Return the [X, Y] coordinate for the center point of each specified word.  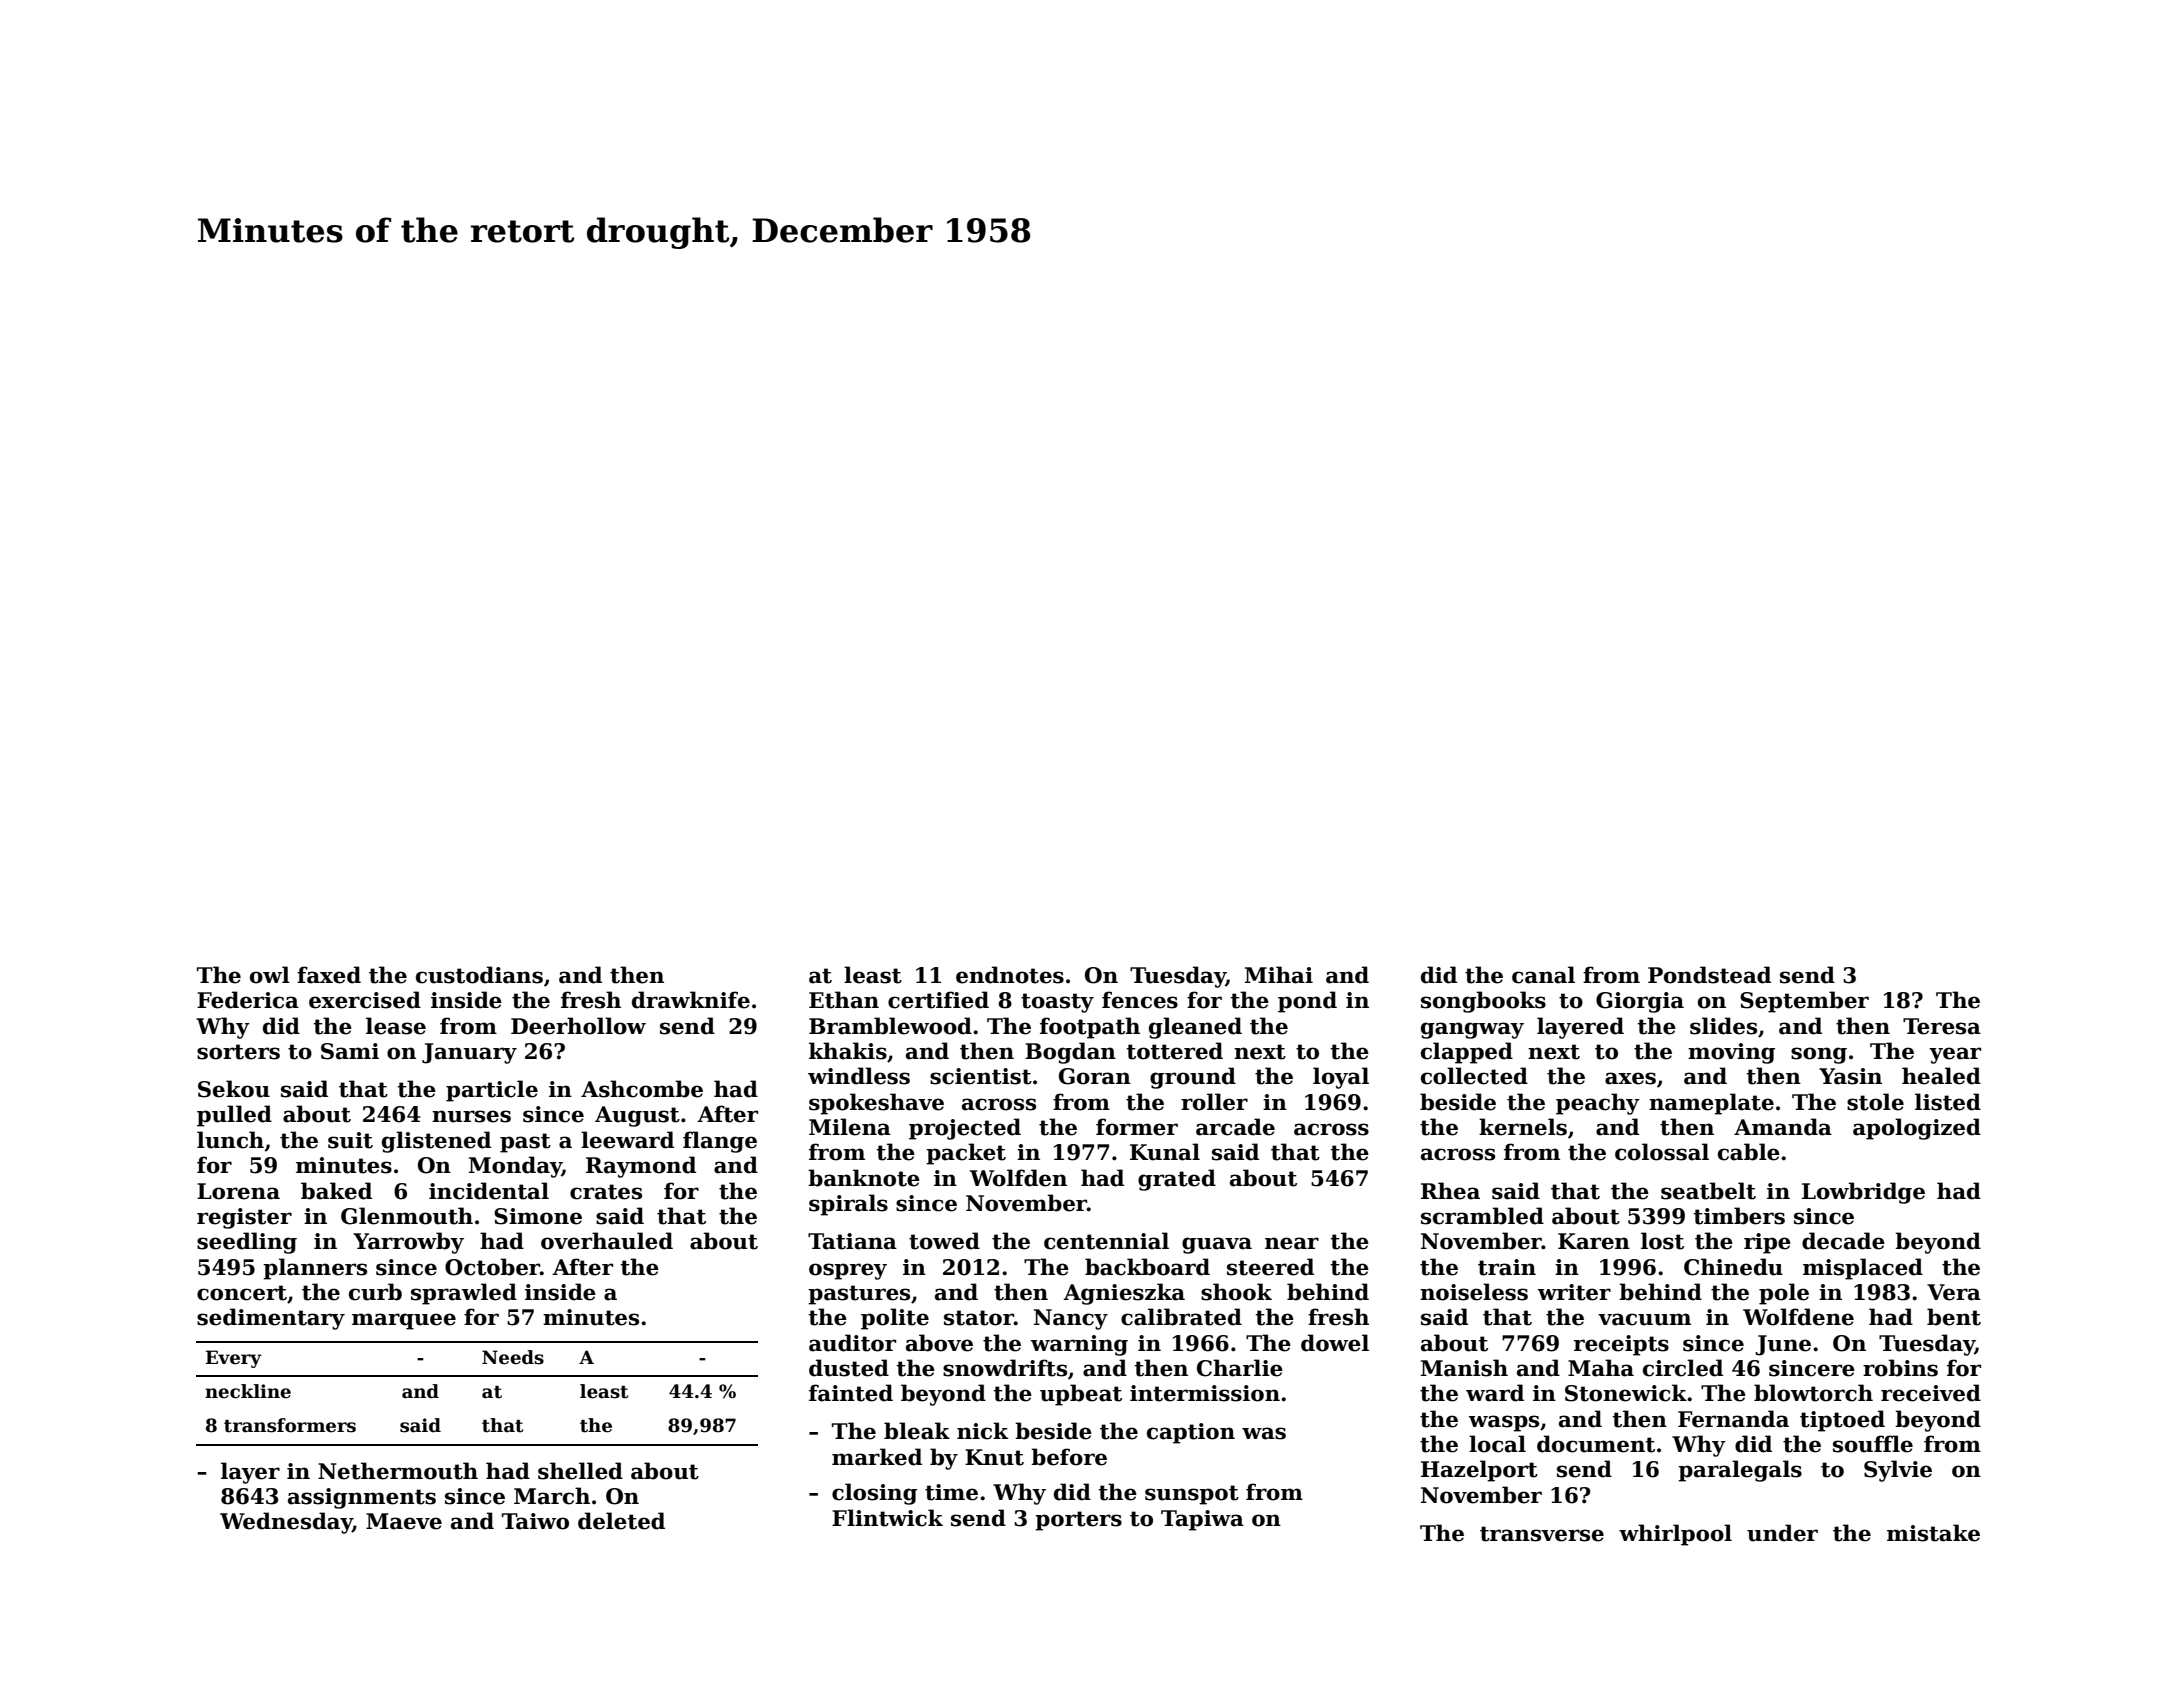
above [939, 1343]
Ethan [844, 1000]
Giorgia [1640, 1002]
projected [965, 1129]
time [951, 1492]
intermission [1205, 1393]
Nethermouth [398, 1471]
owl [270, 975]
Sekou [234, 1089]
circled [1683, 1368]
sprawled [464, 1294]
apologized [1917, 1129]
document [1596, 1444]
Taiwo [535, 1521]
